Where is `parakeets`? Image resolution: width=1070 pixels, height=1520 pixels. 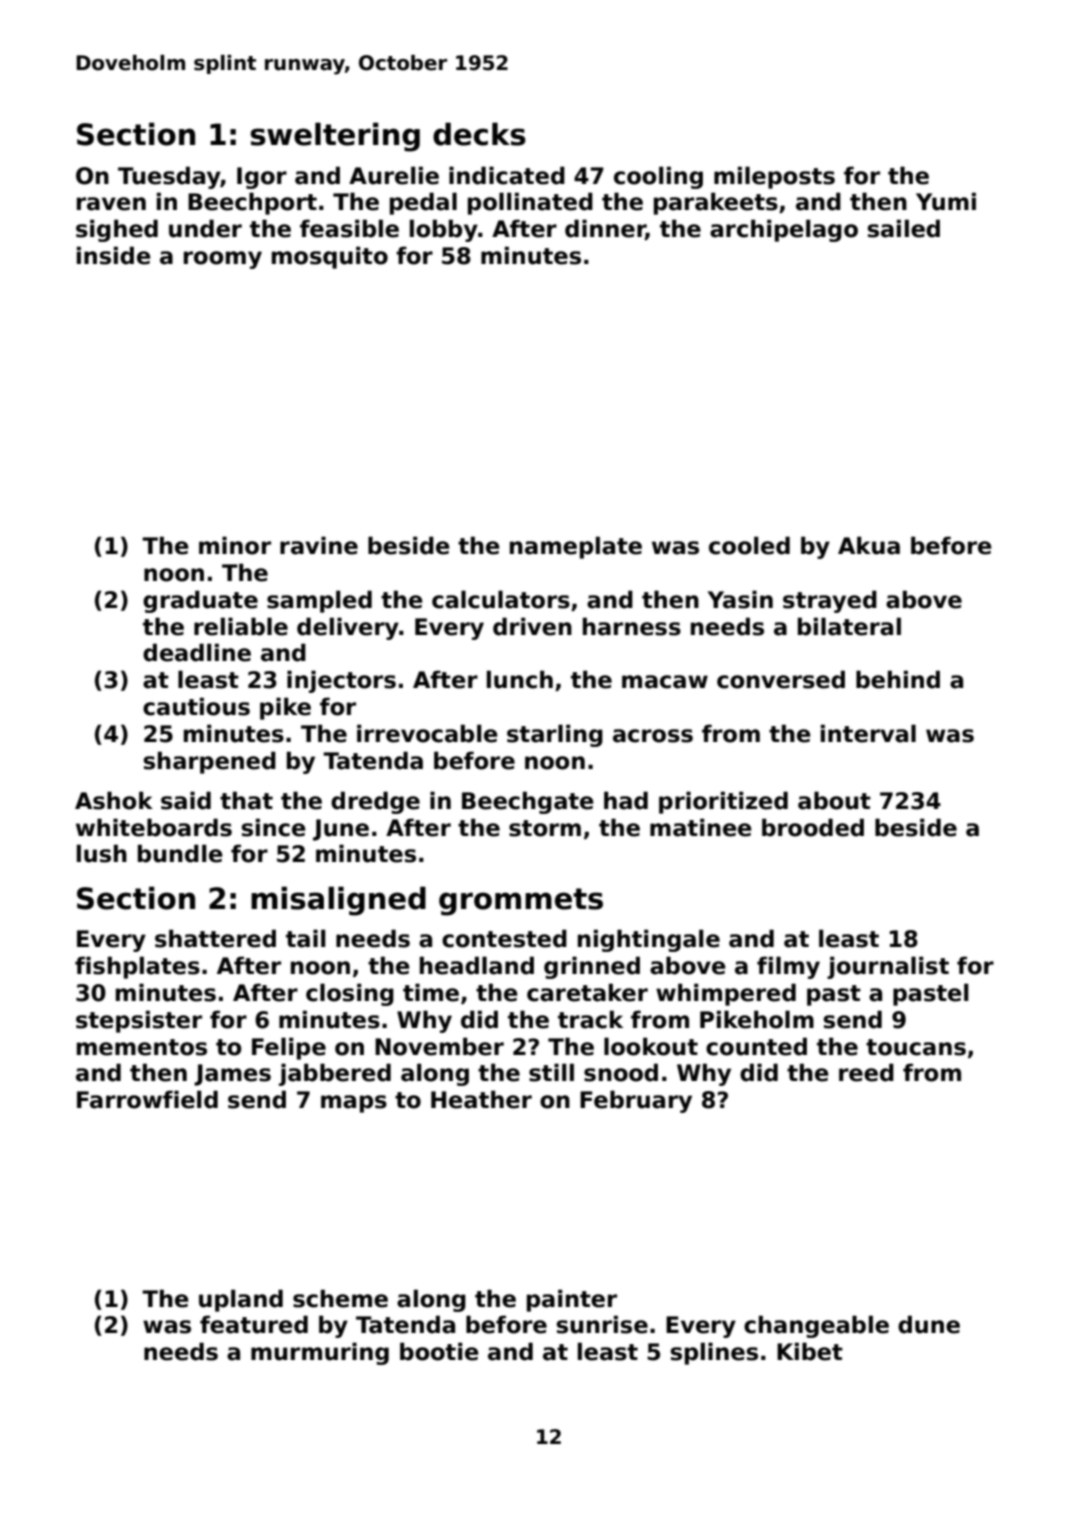 parakeets is located at coordinates (716, 203).
